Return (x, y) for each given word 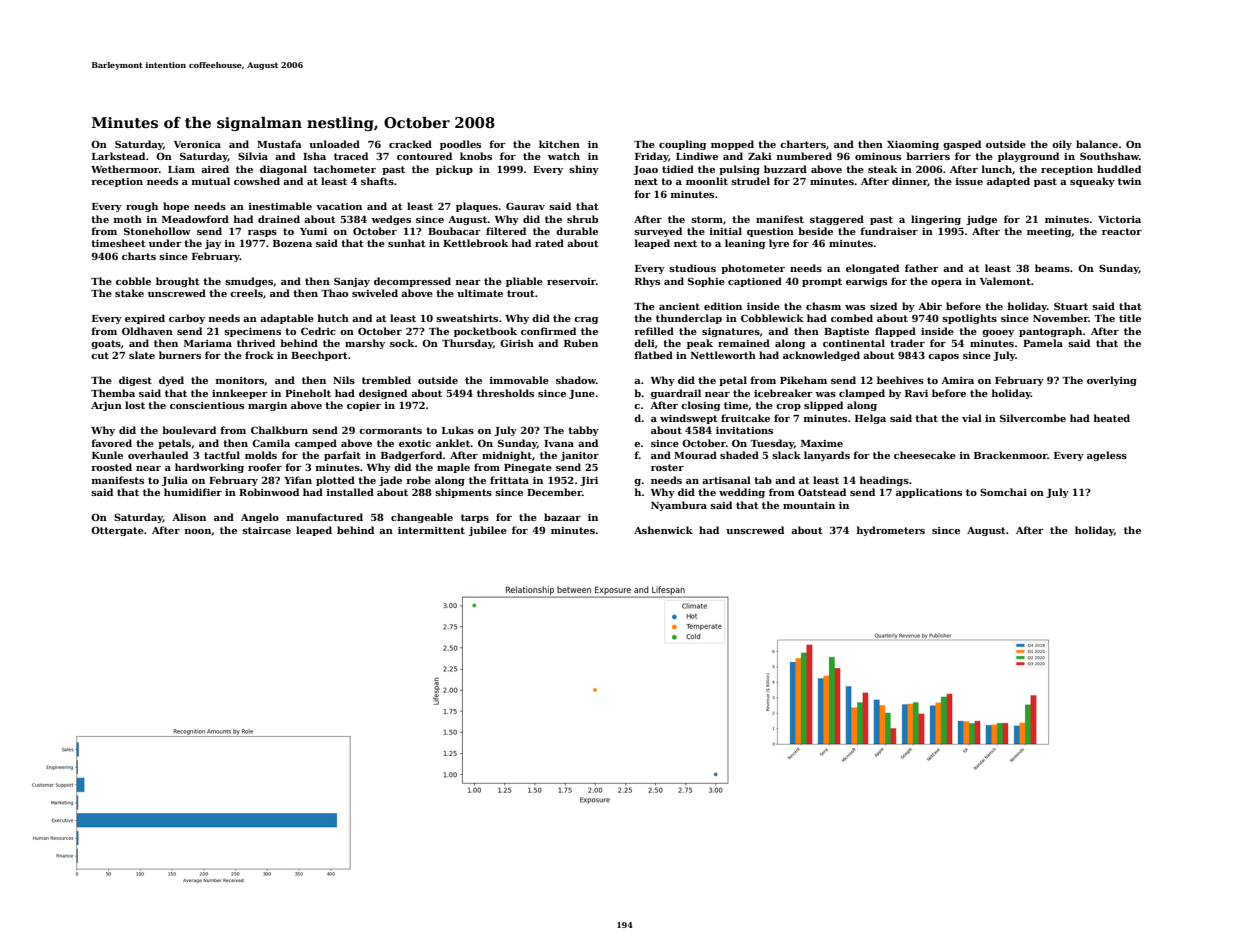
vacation (339, 206)
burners (180, 355)
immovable (519, 380)
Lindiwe (697, 156)
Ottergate (117, 531)
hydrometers (891, 531)
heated (1112, 418)
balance (1097, 144)
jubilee (488, 531)
